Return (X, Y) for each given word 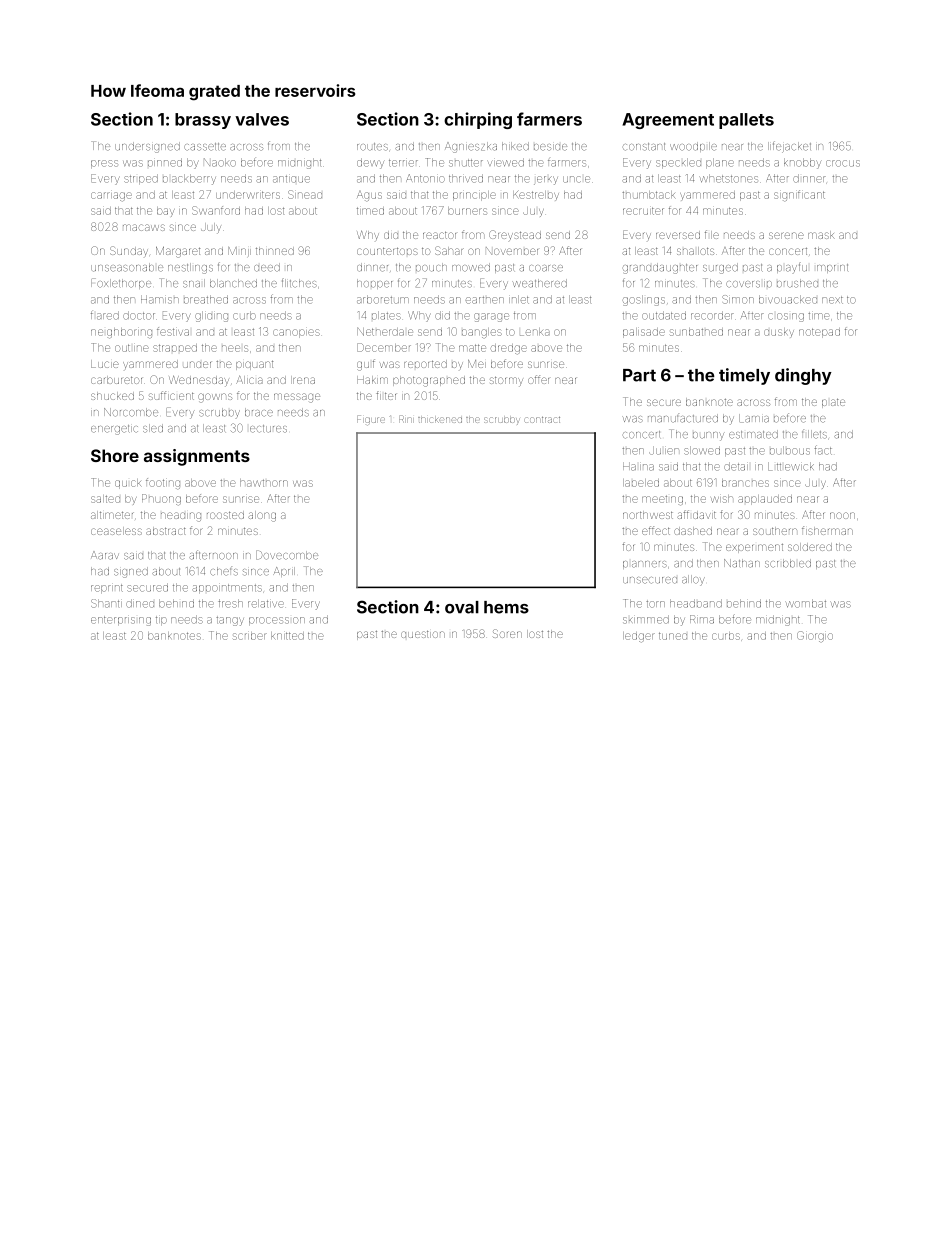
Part (639, 375)
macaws (144, 227)
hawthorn (264, 483)
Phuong (161, 499)
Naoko (220, 162)
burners (467, 211)
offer (538, 379)
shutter (466, 163)
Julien (663, 450)
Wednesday (199, 381)
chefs (224, 571)
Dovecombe (287, 555)
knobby (802, 163)
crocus (843, 163)
